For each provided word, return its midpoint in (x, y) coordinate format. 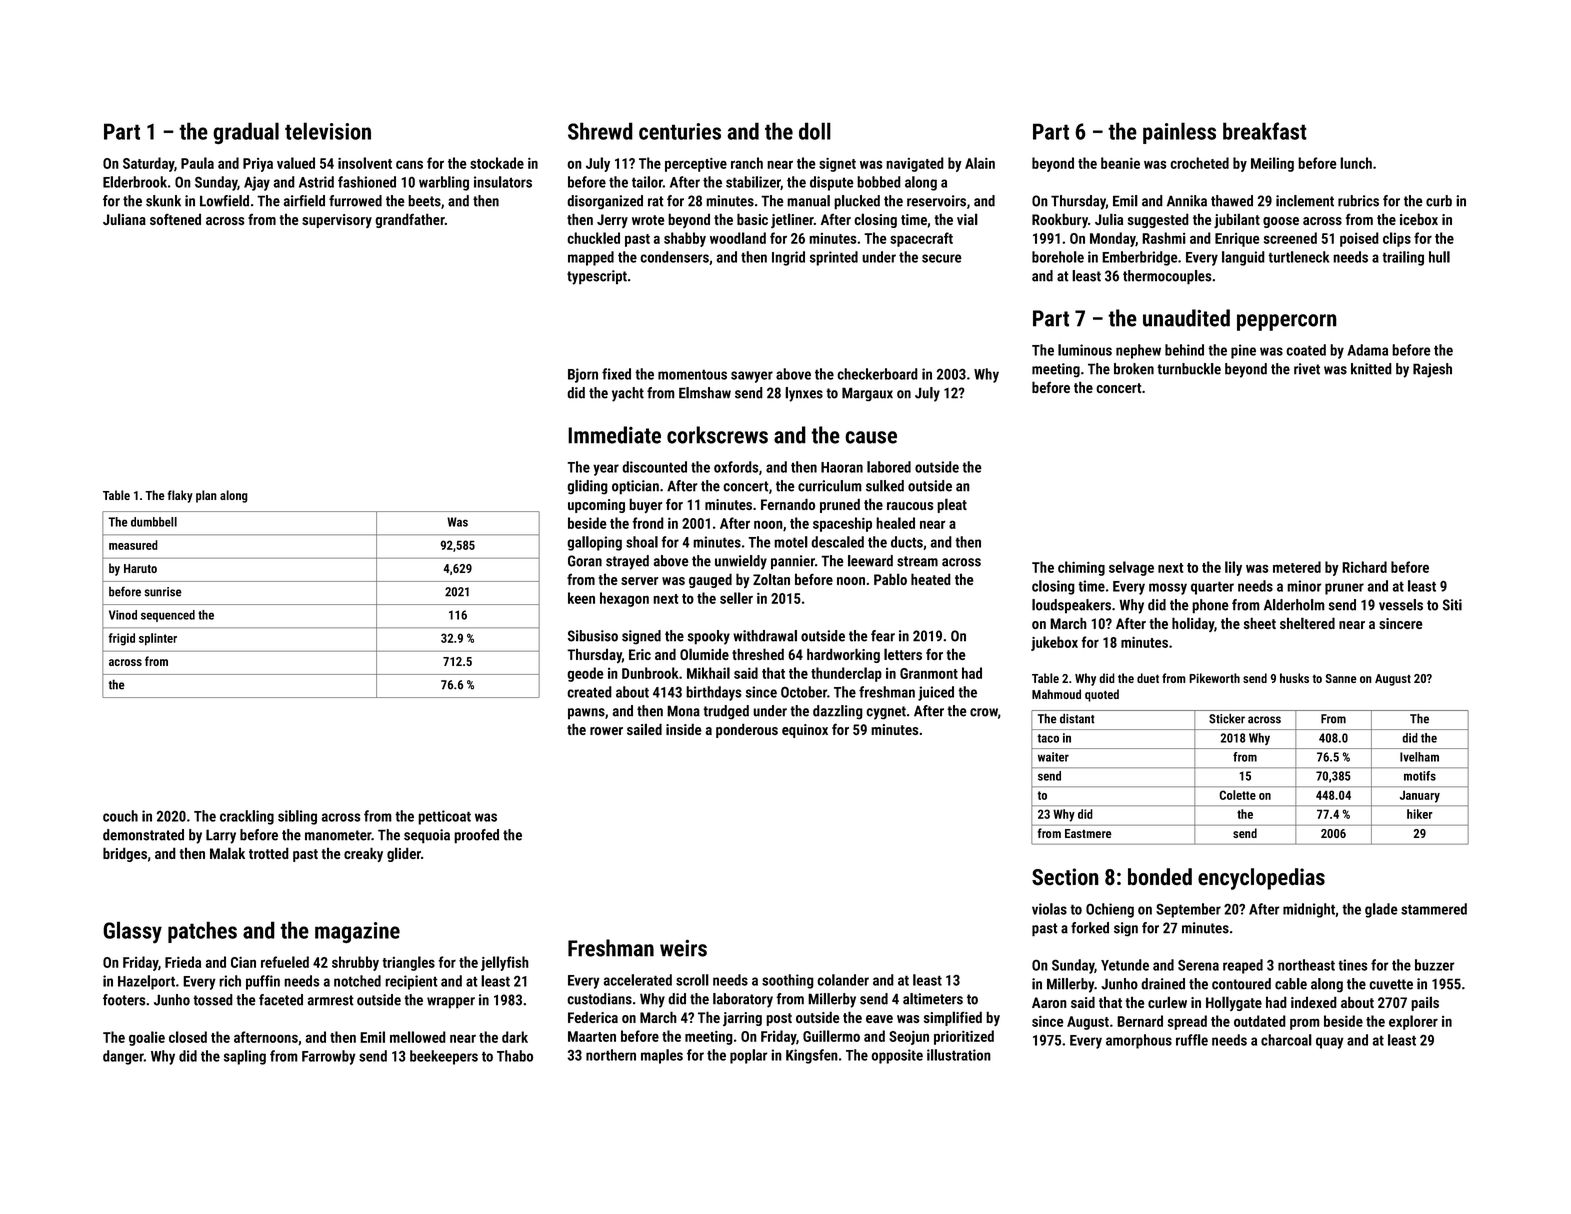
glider (404, 854)
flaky (180, 496)
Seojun (909, 1038)
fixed (616, 374)
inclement (1305, 201)
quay (1330, 1043)
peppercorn (1287, 322)
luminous (1085, 350)
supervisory (337, 221)
